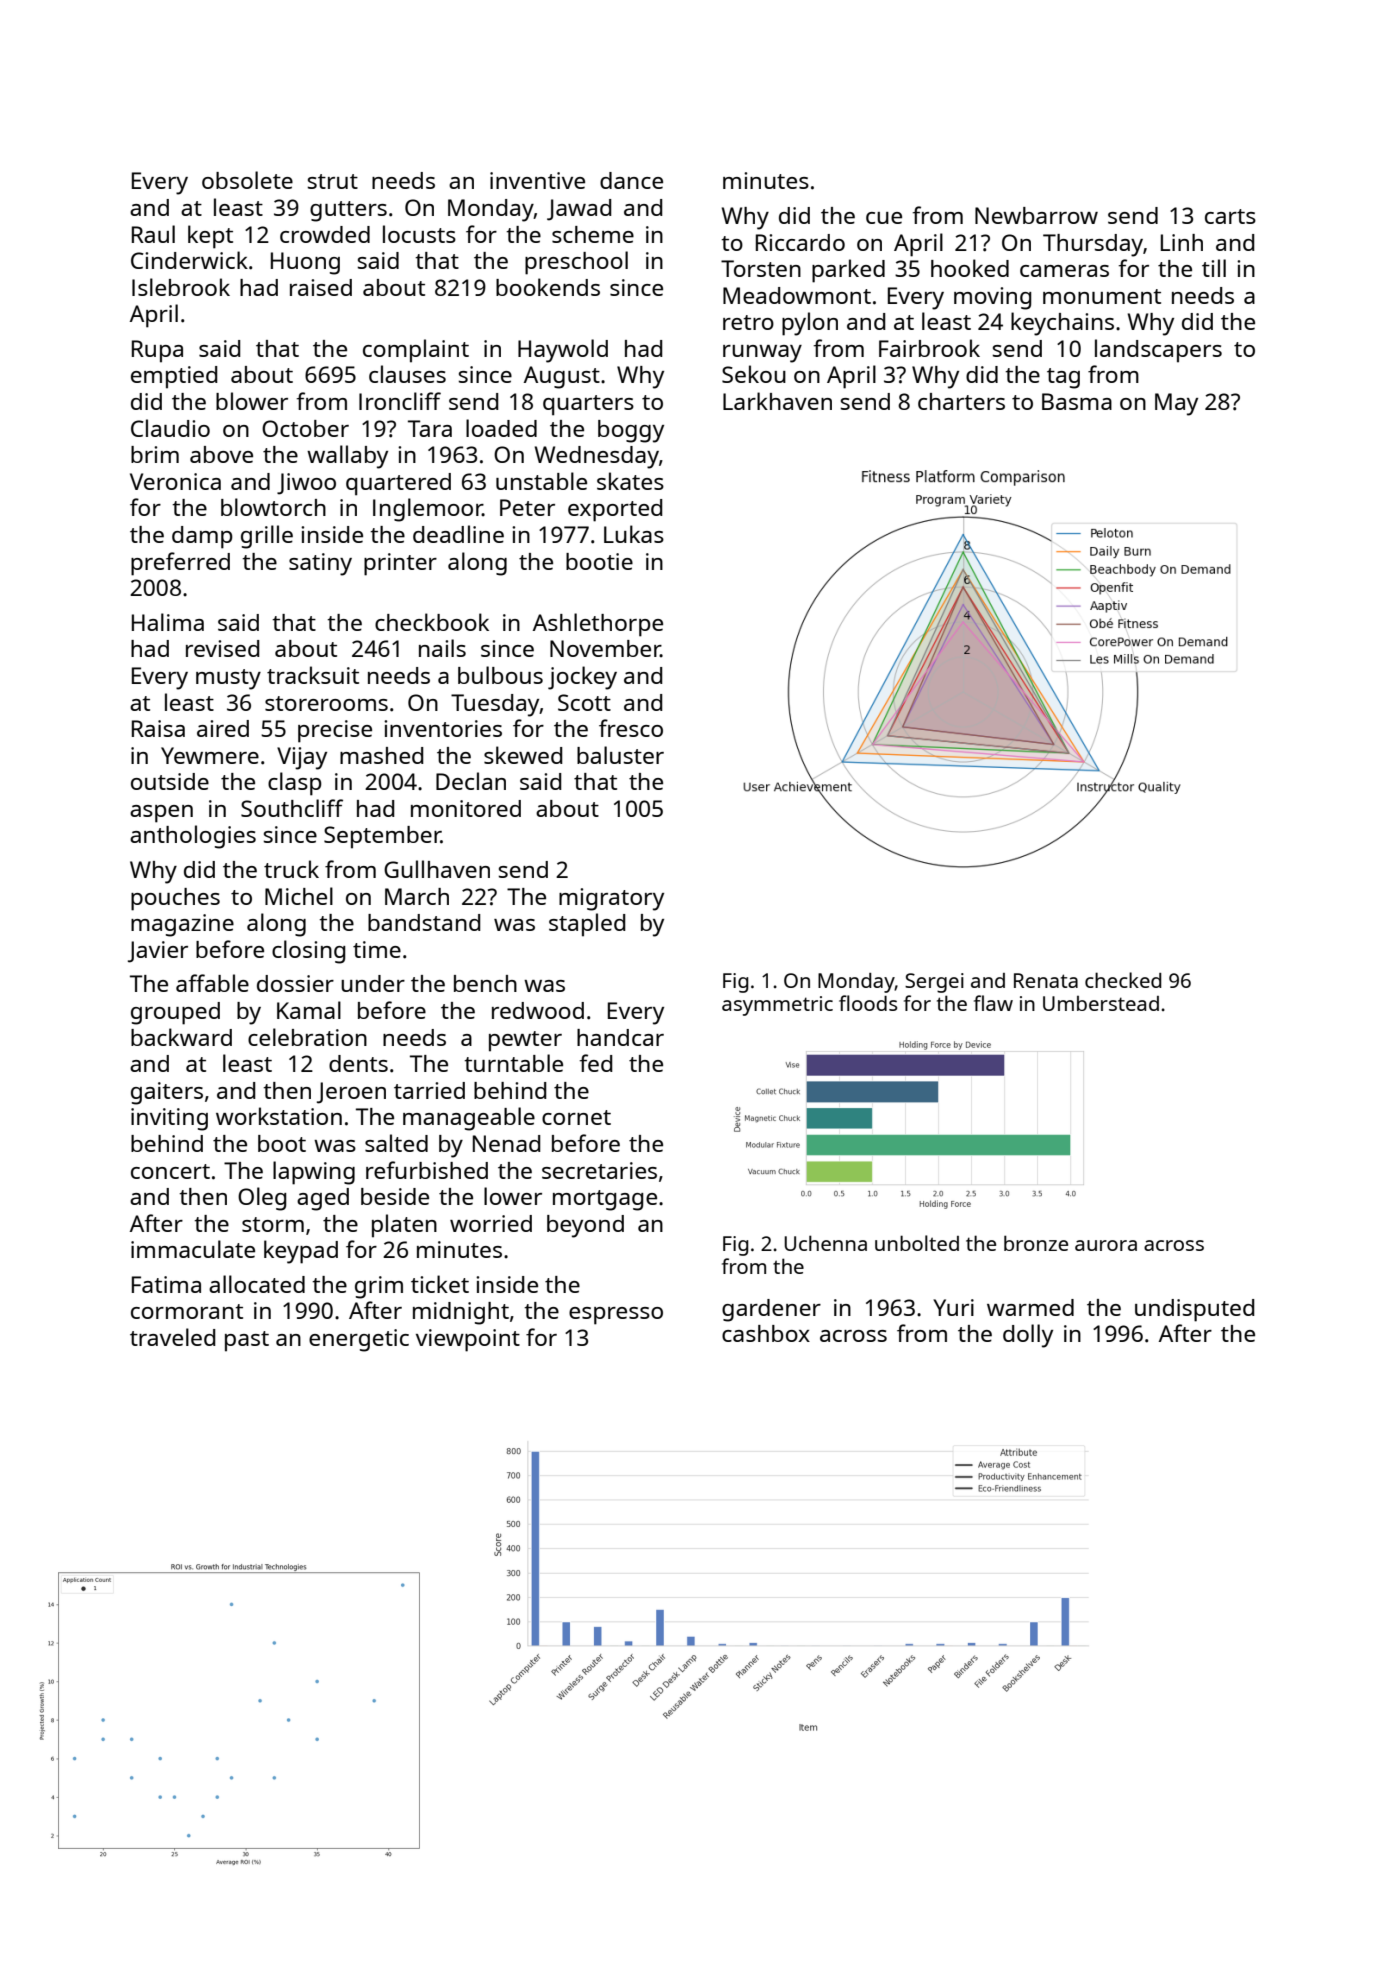  What do you see at coordinates (1214, 268) in the page?
I see `till` at bounding box center [1214, 268].
